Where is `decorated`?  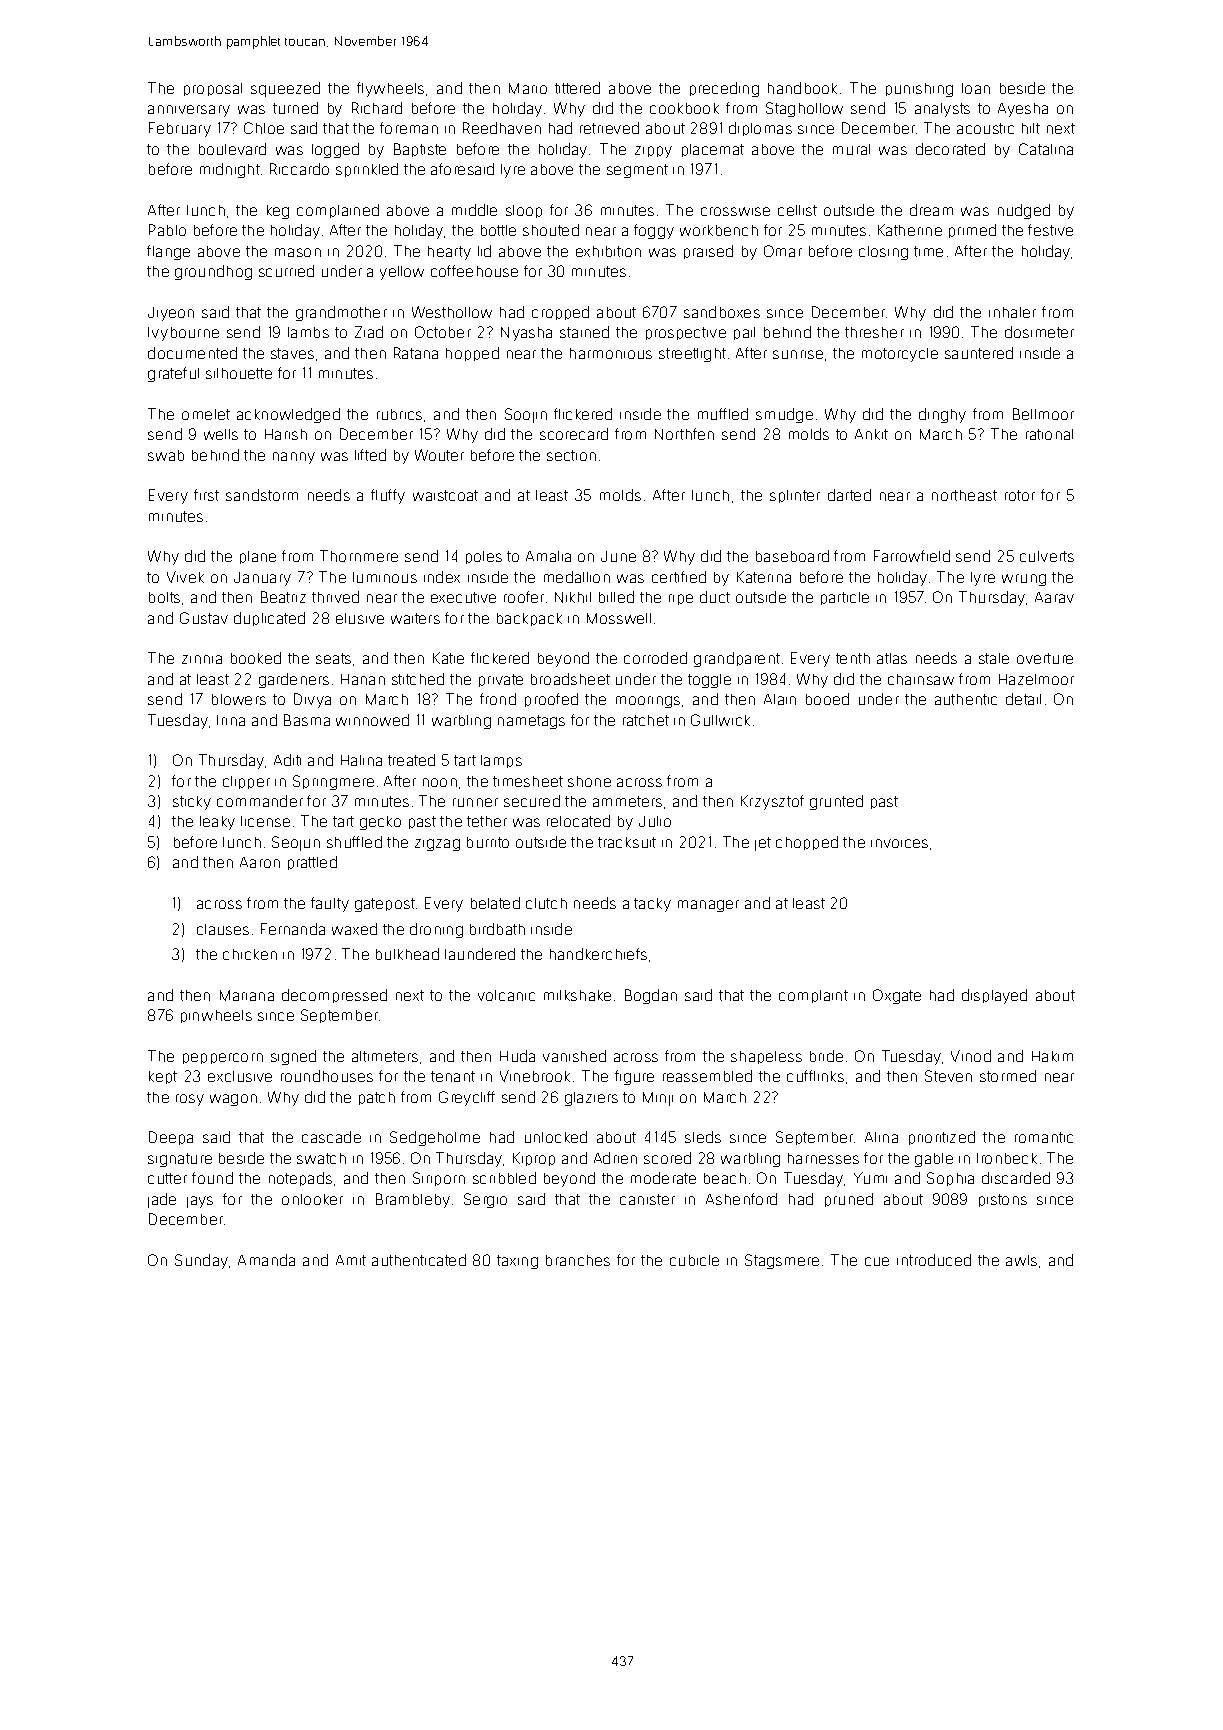
decorated is located at coordinates (950, 149).
